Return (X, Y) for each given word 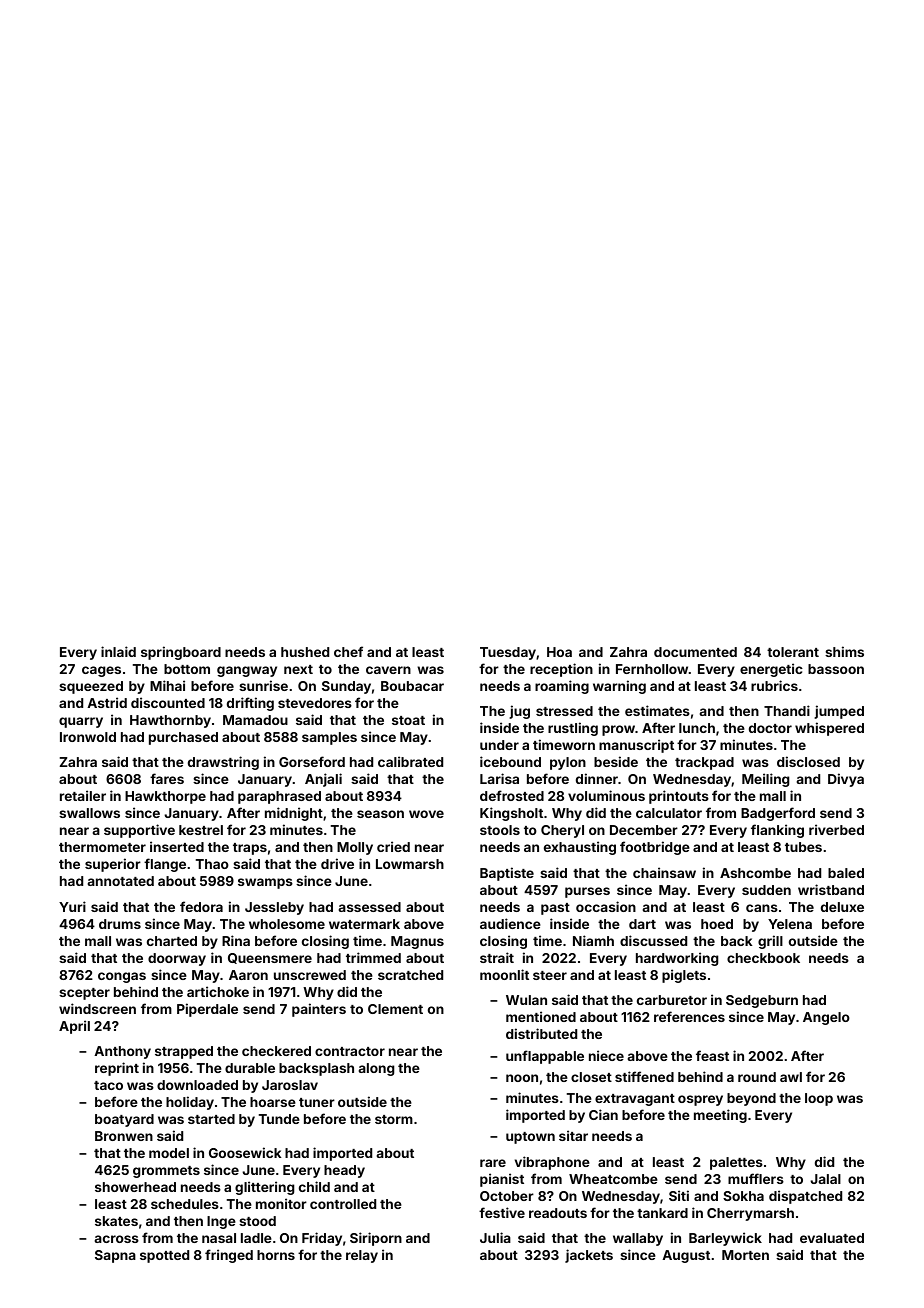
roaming (562, 687)
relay (362, 1256)
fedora (201, 906)
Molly (355, 848)
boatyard (124, 1120)
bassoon (836, 669)
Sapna (115, 1256)
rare (493, 1163)
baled (846, 873)
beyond (751, 1099)
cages (101, 671)
